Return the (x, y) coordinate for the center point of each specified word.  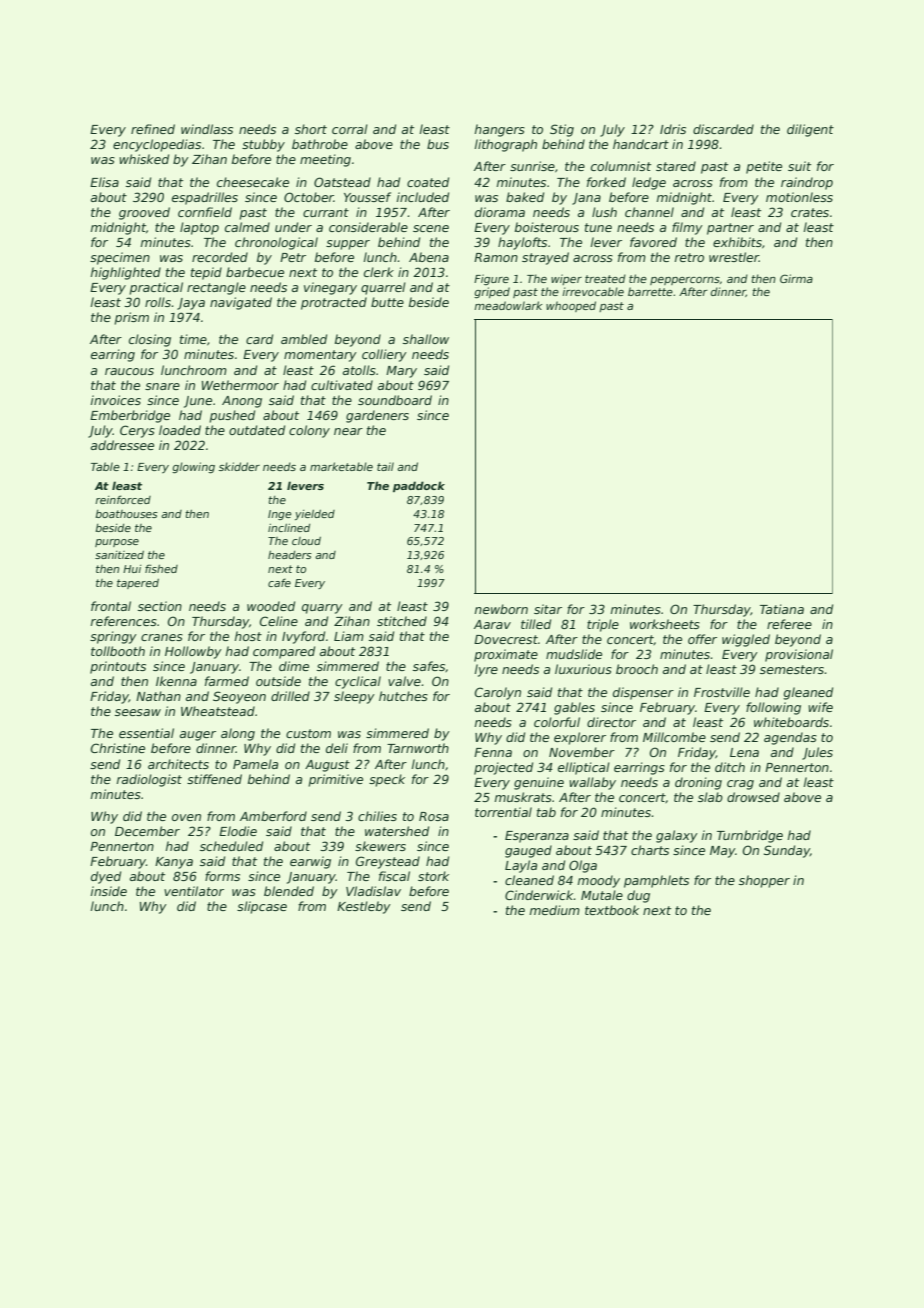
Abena (429, 257)
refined (153, 129)
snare (162, 386)
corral (350, 129)
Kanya (174, 863)
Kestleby (364, 907)
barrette (650, 291)
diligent (810, 130)
